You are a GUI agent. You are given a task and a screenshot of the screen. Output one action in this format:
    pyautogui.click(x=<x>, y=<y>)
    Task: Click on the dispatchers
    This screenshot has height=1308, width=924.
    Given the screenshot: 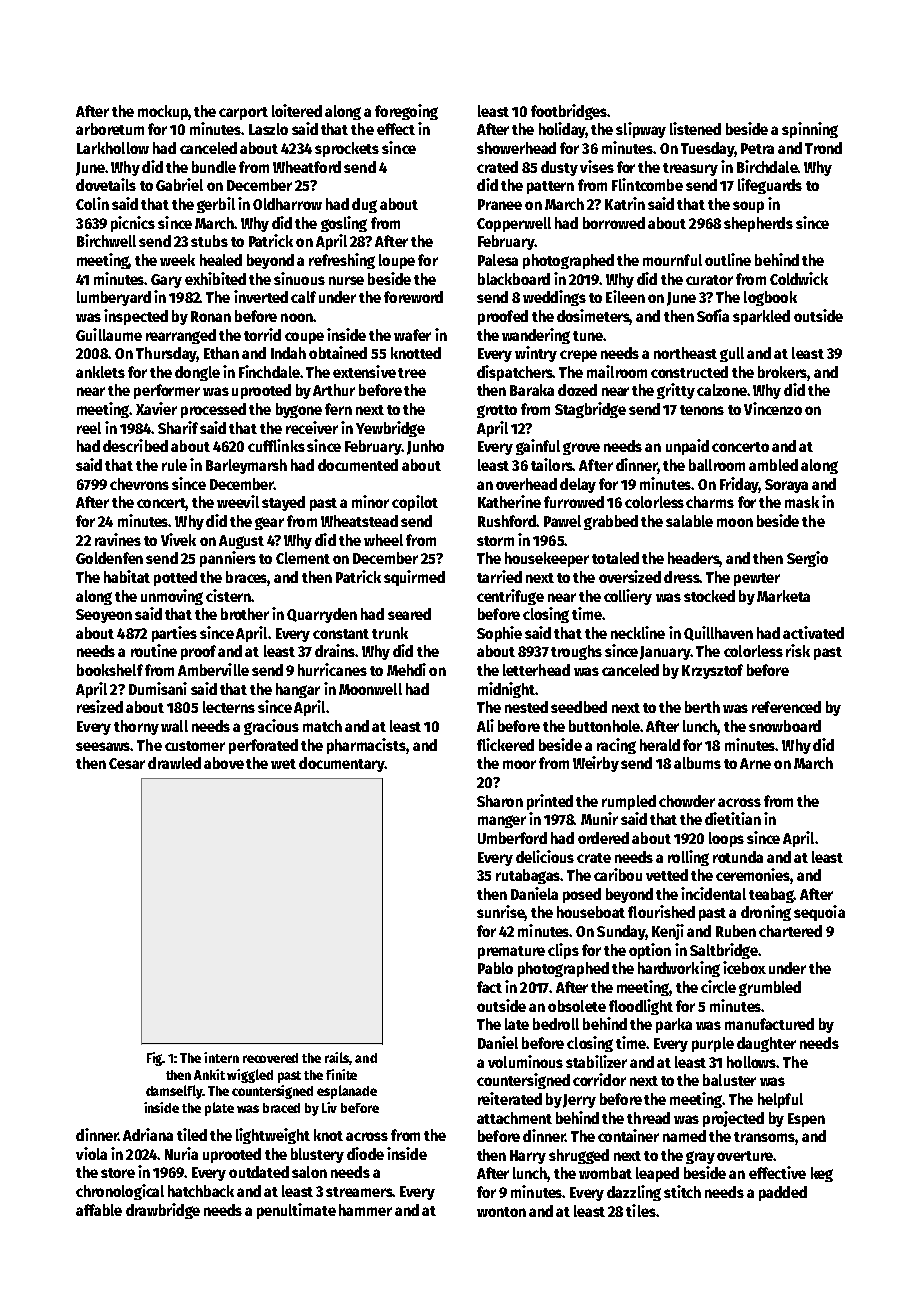 What is the action you would take?
    pyautogui.click(x=515, y=373)
